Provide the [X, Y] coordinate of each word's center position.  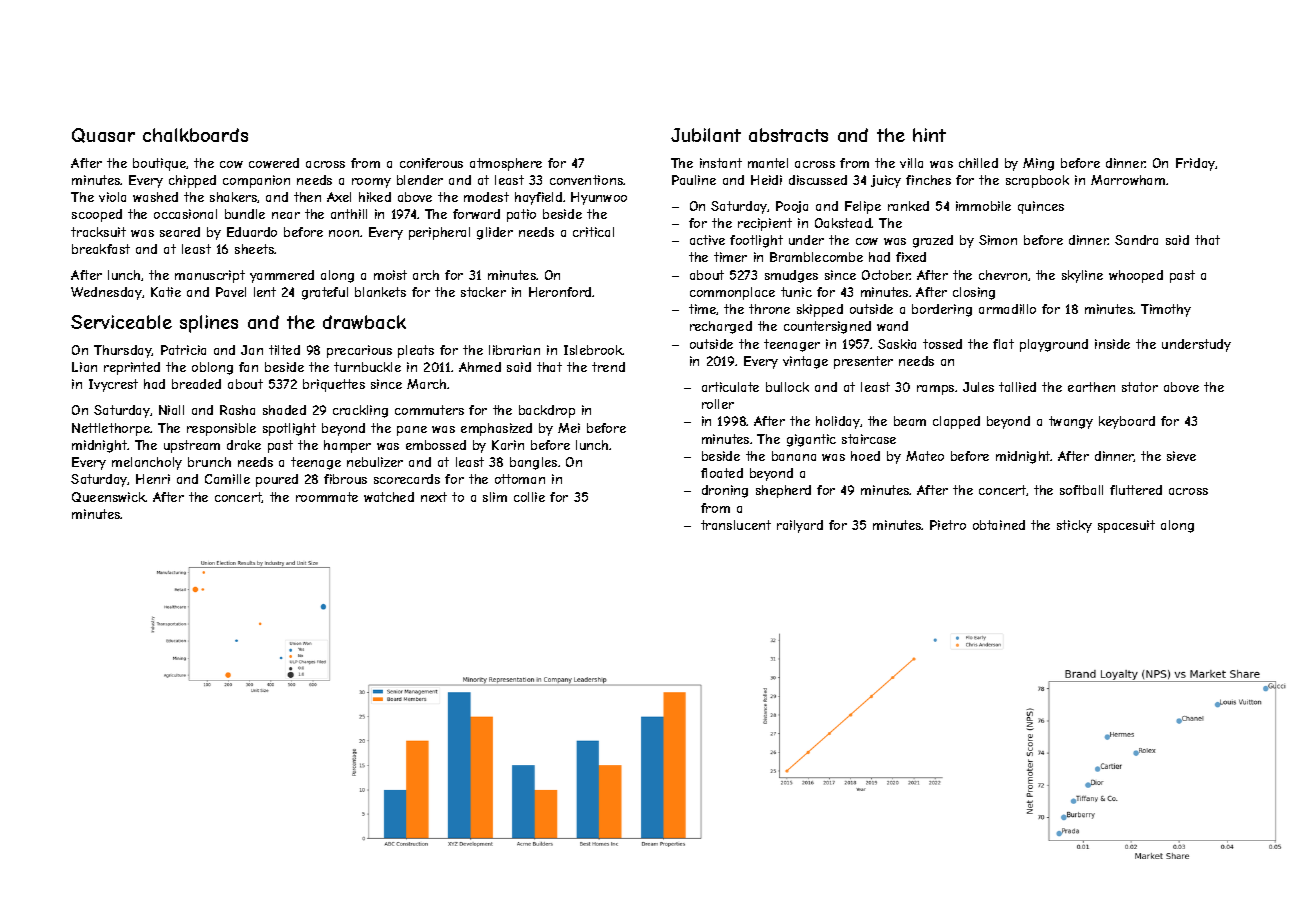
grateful [325, 293]
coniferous [431, 163]
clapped [956, 422]
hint [929, 135]
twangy [1071, 422]
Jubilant [706, 135]
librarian [514, 350]
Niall [171, 410]
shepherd [783, 491]
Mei [569, 428]
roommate [327, 497]
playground [1054, 345]
